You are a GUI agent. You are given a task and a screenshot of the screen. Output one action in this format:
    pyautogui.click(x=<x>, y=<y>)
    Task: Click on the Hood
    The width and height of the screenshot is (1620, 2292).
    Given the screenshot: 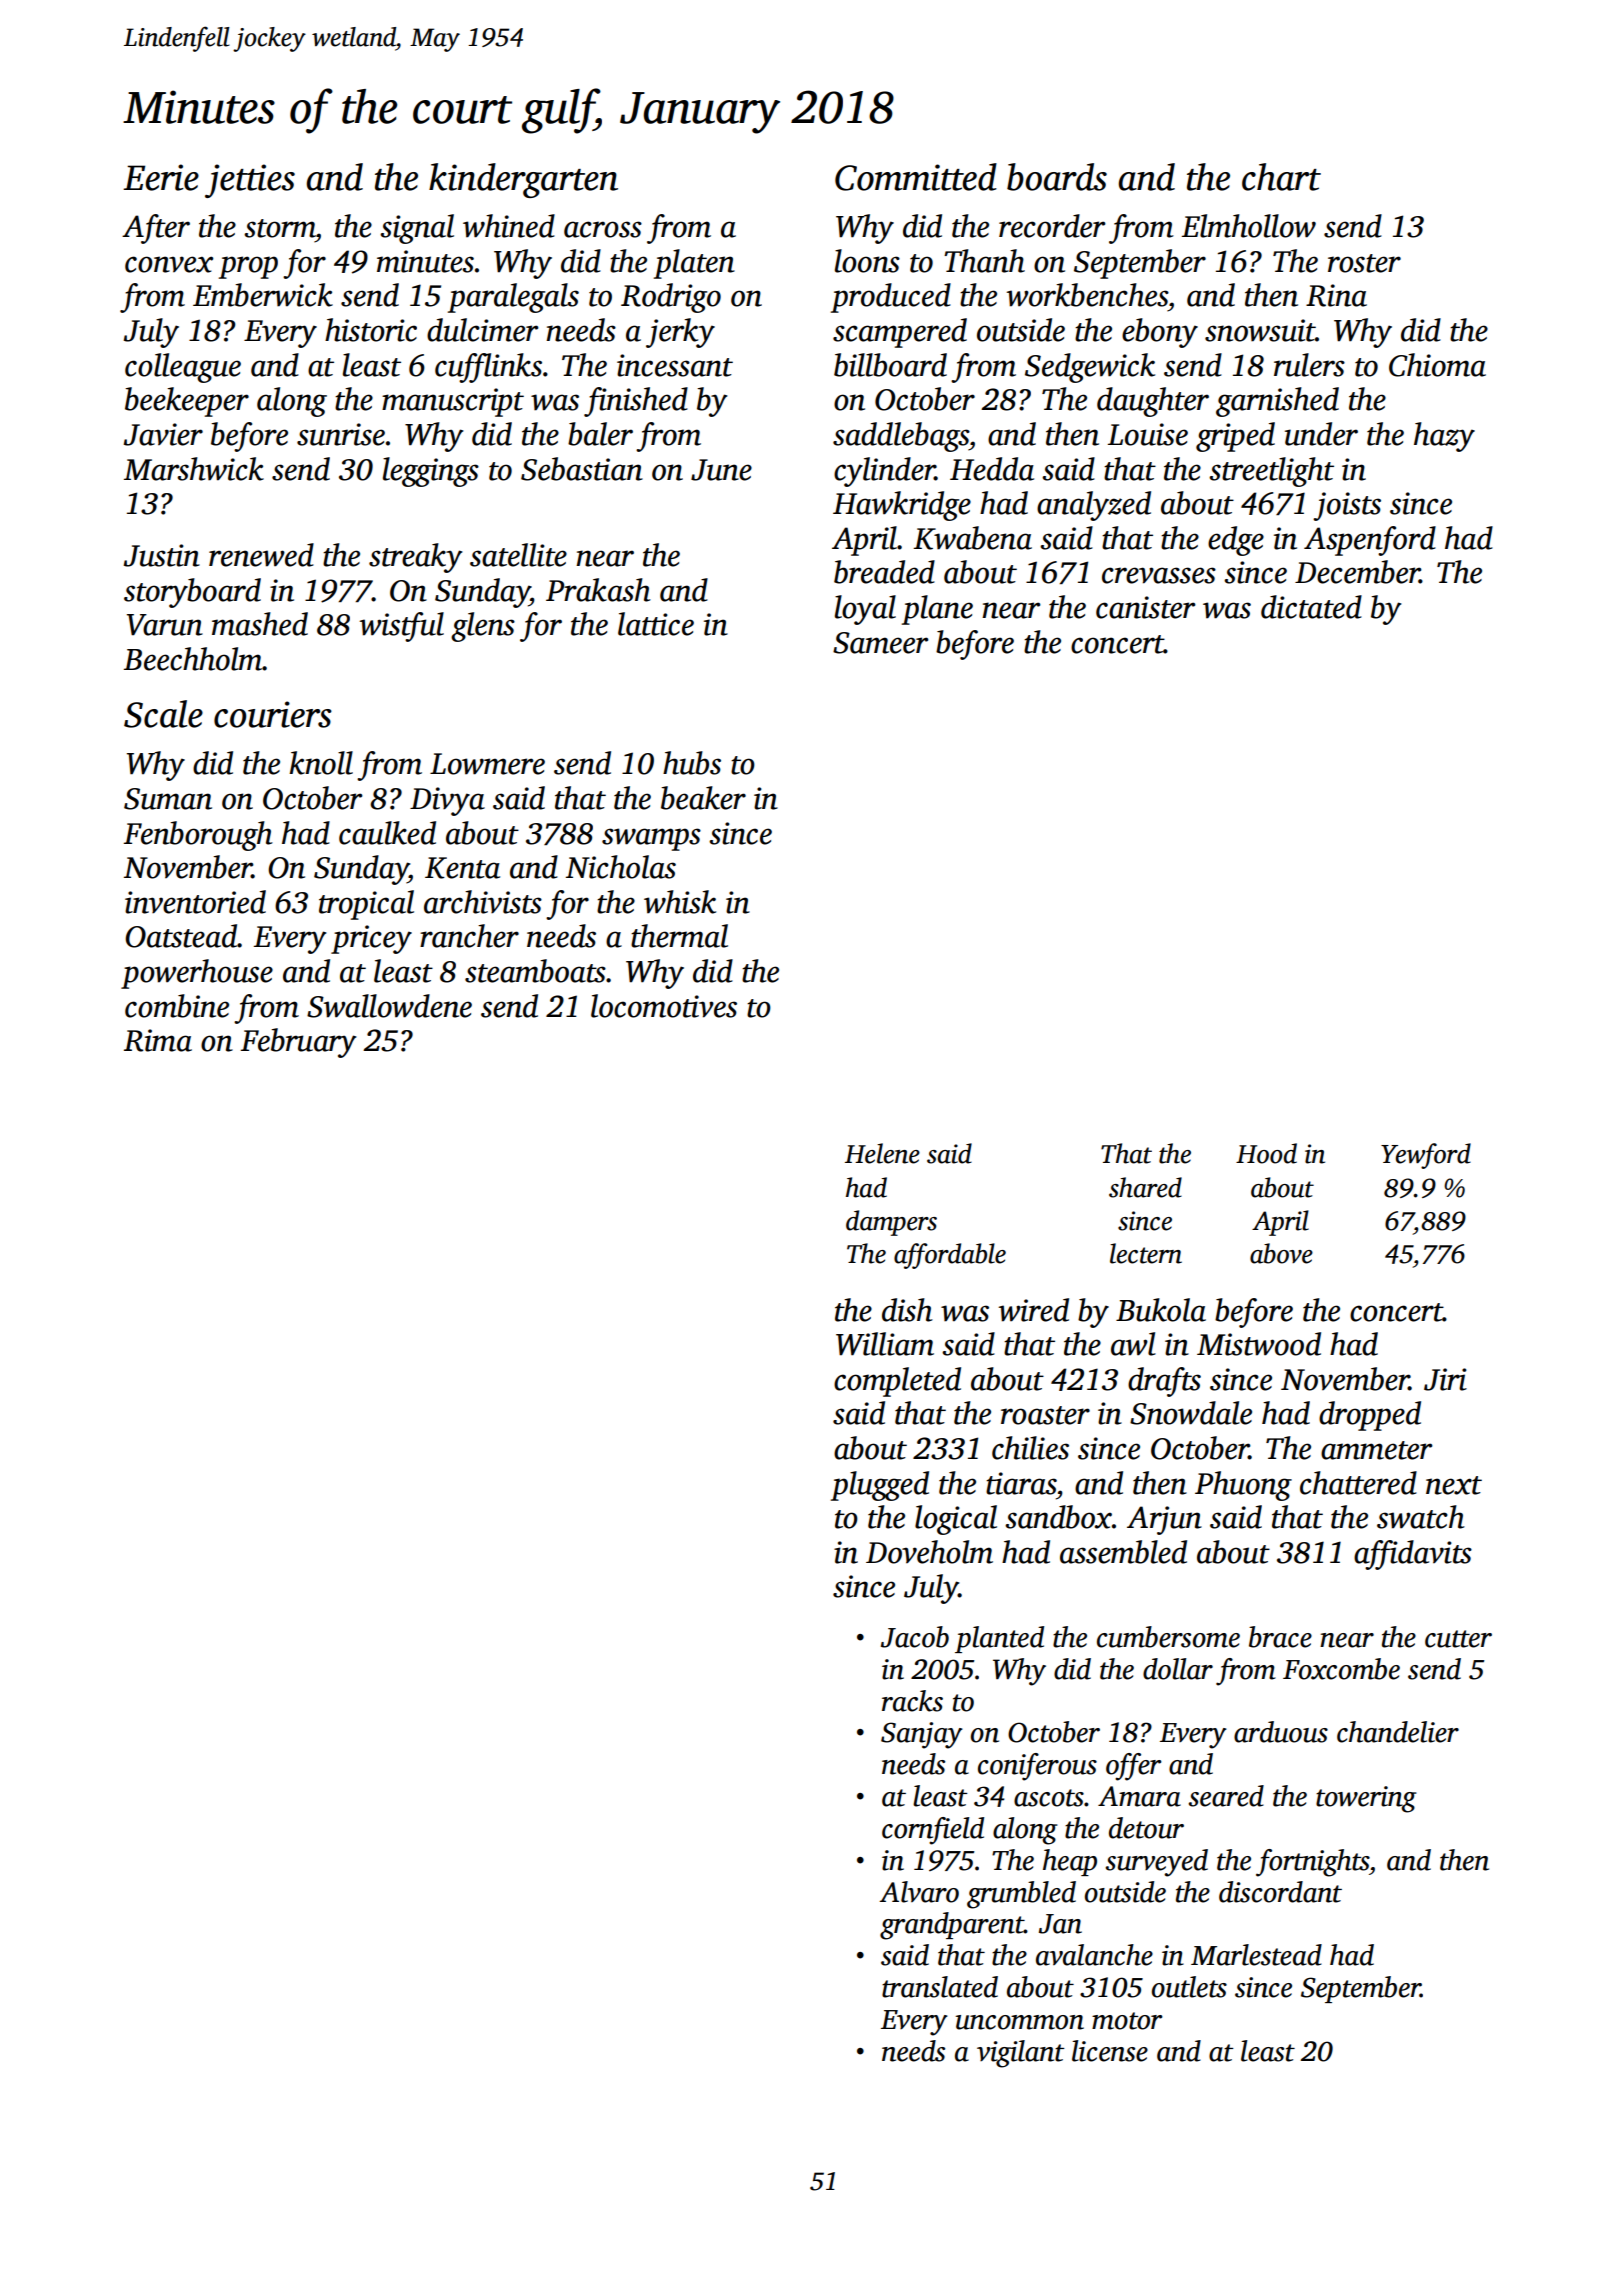 What is the action you would take?
    pyautogui.click(x=1266, y=1153)
